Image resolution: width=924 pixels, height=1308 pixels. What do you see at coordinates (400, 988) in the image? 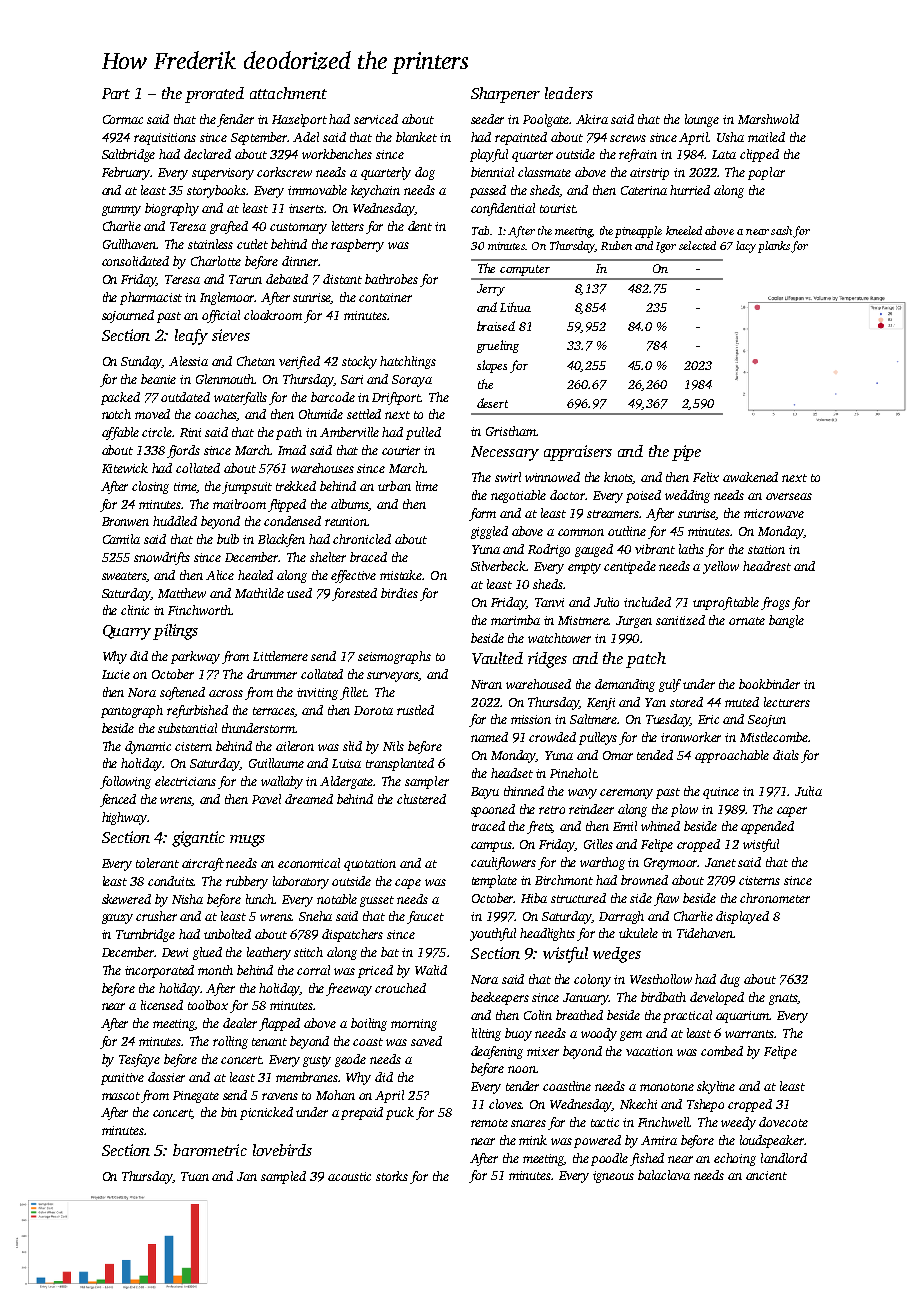
I see `crouched` at bounding box center [400, 988].
